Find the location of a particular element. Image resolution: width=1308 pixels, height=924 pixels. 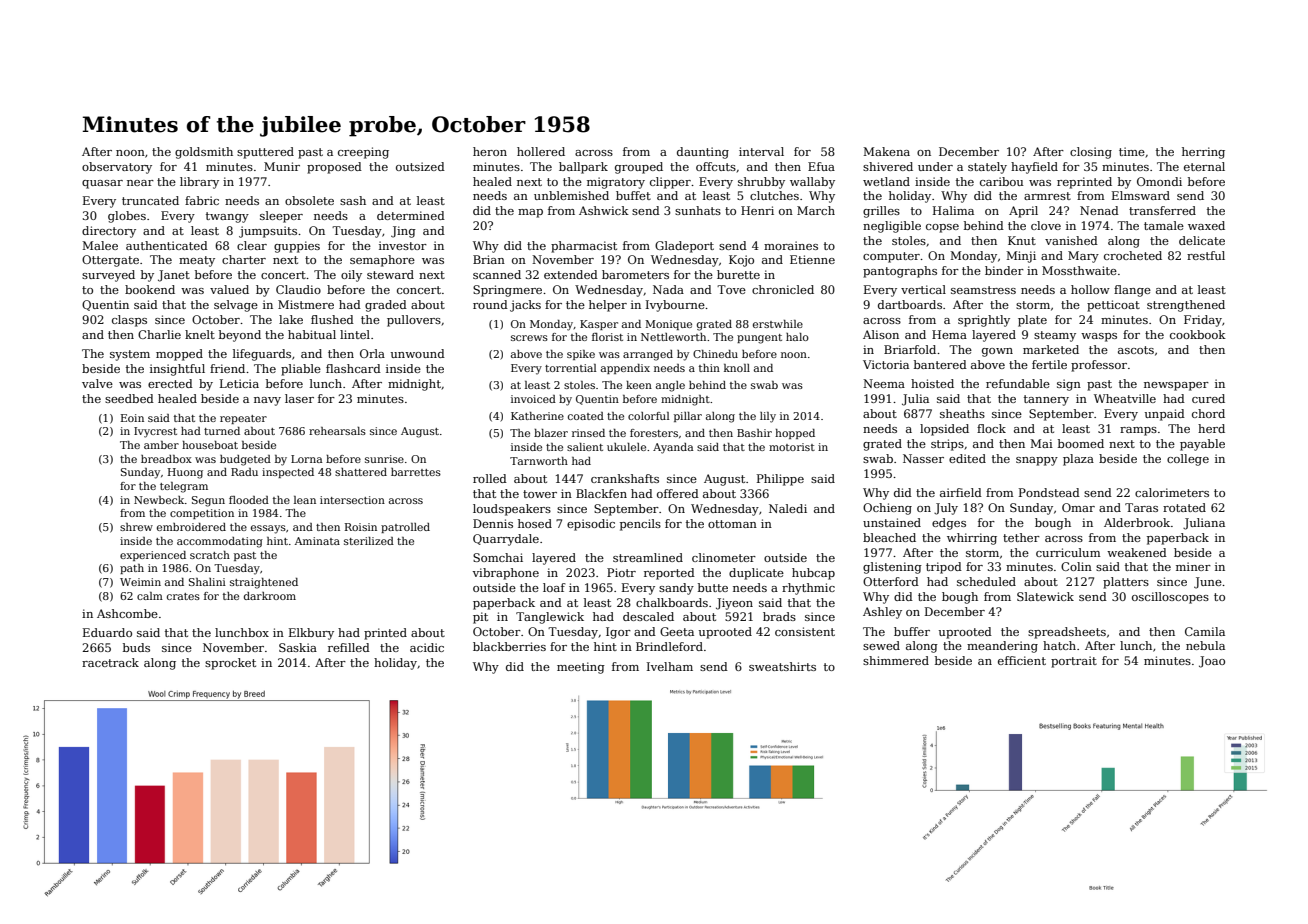

sprocket is located at coordinates (230, 664).
